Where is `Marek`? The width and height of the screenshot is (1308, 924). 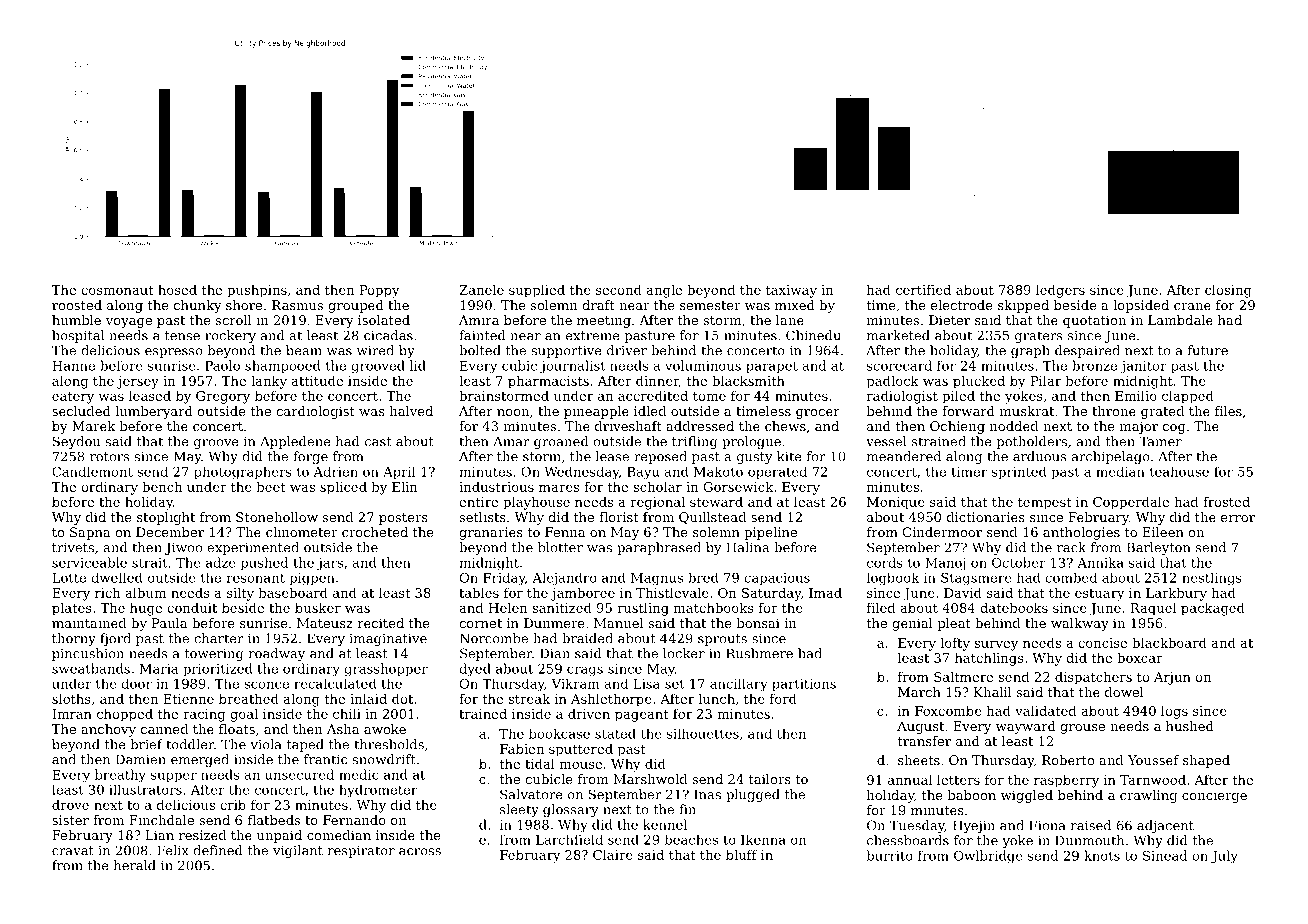
Marek is located at coordinates (93, 426).
